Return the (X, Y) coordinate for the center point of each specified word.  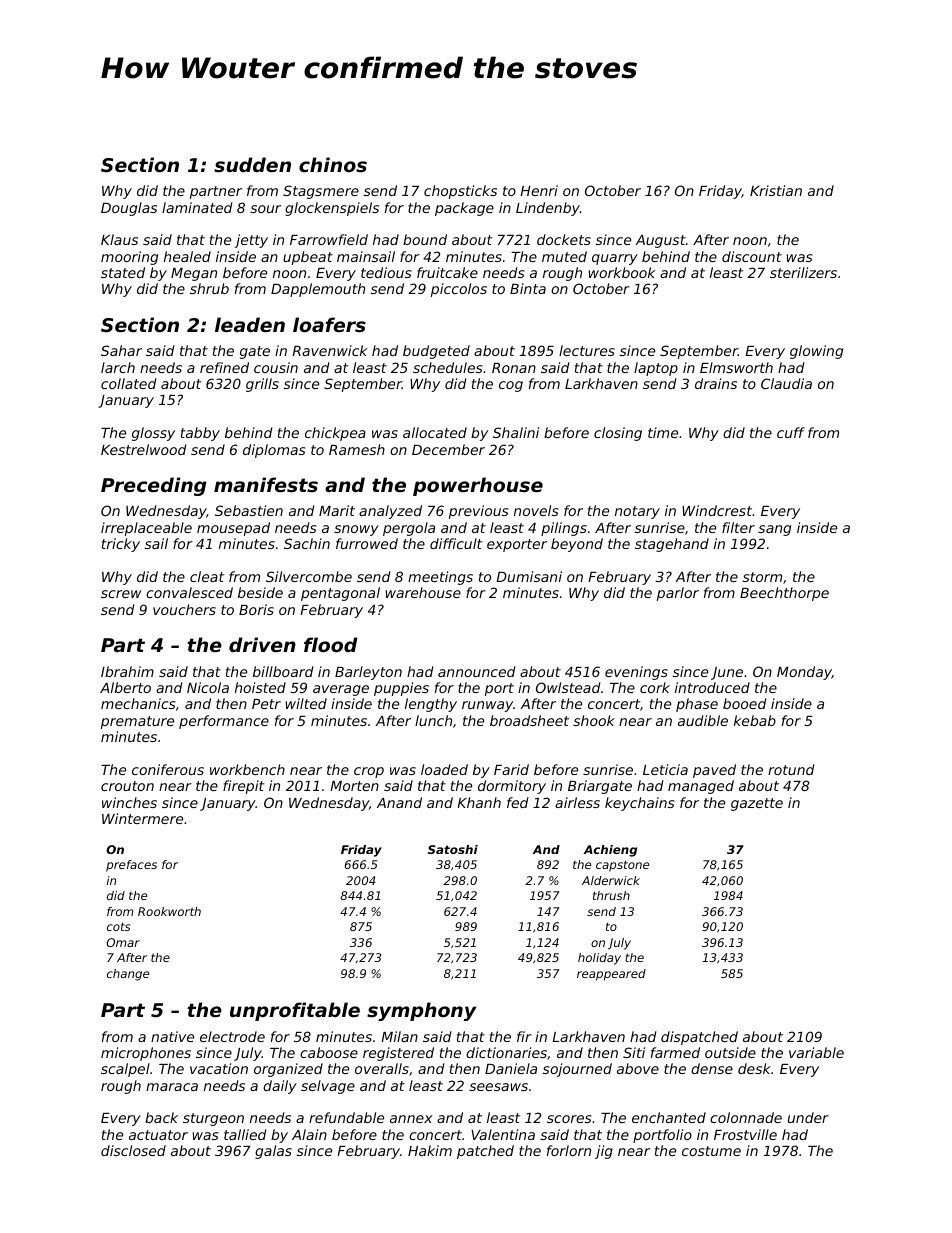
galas (273, 1152)
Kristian (776, 190)
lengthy (431, 705)
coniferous (168, 769)
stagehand (672, 545)
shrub (209, 288)
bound (425, 239)
